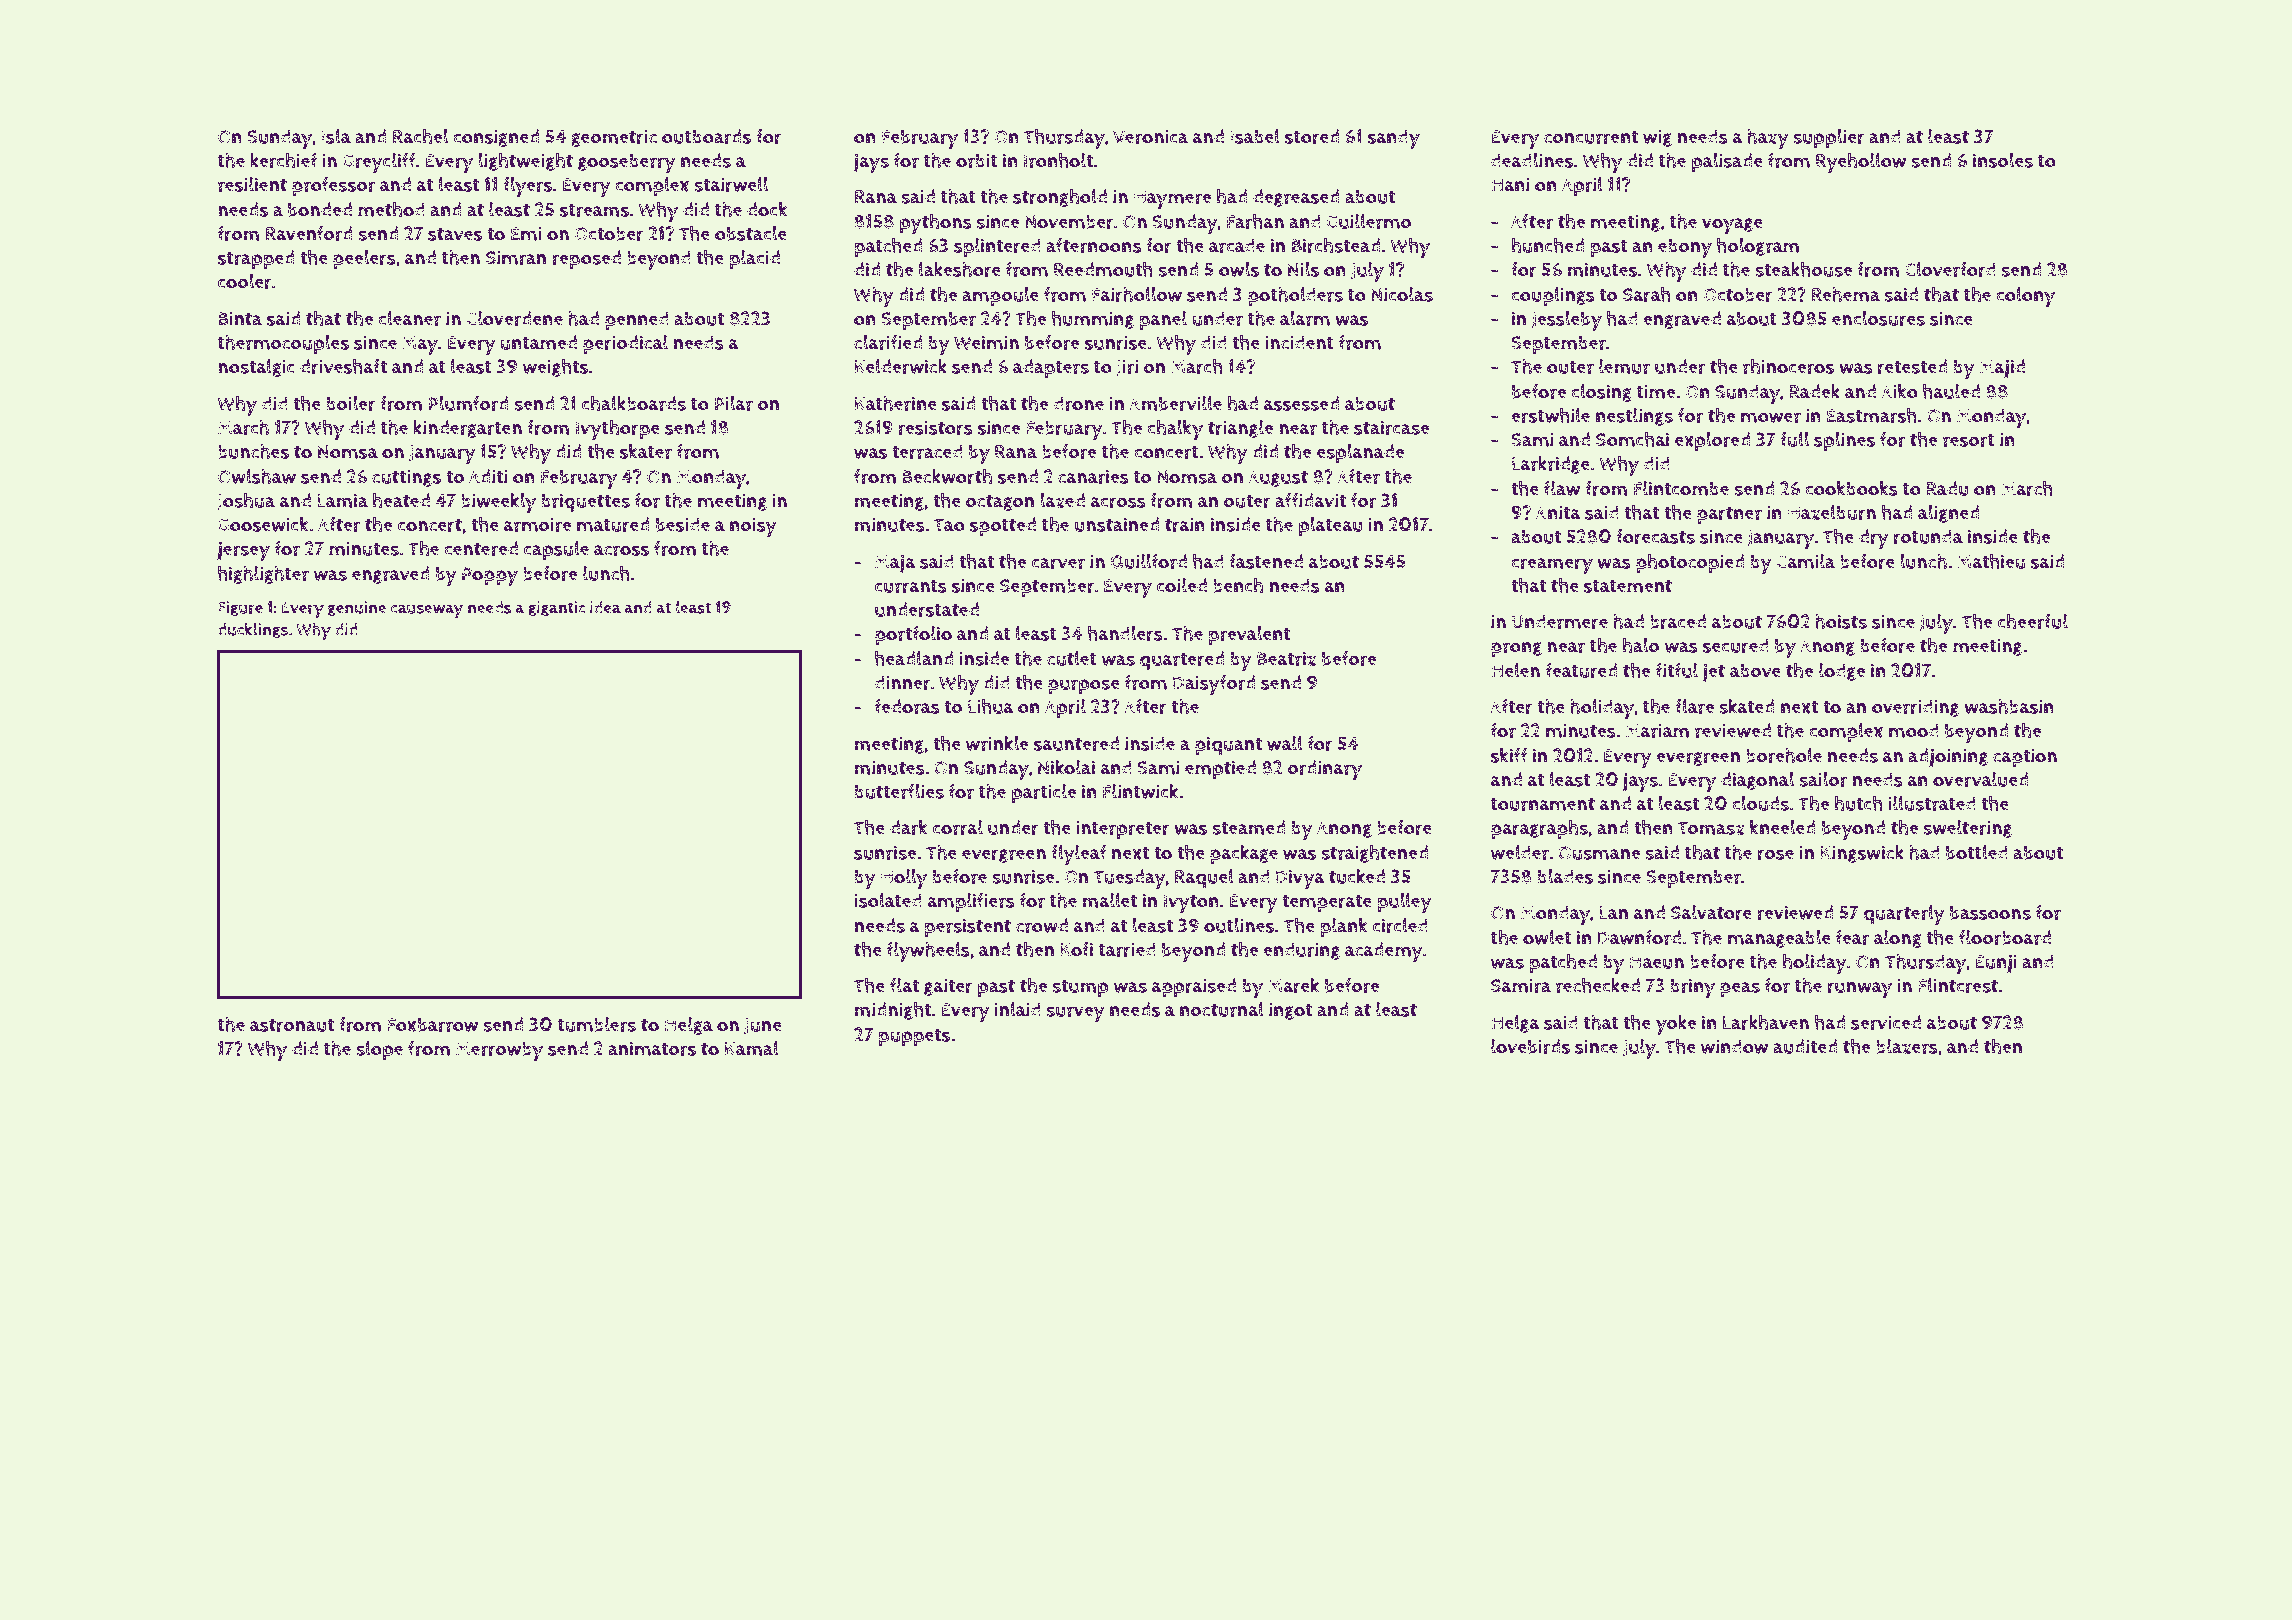 The height and width of the image is (1620, 2292). Describe the element at coordinates (498, 503) in the image. I see `biweekly` at that location.
